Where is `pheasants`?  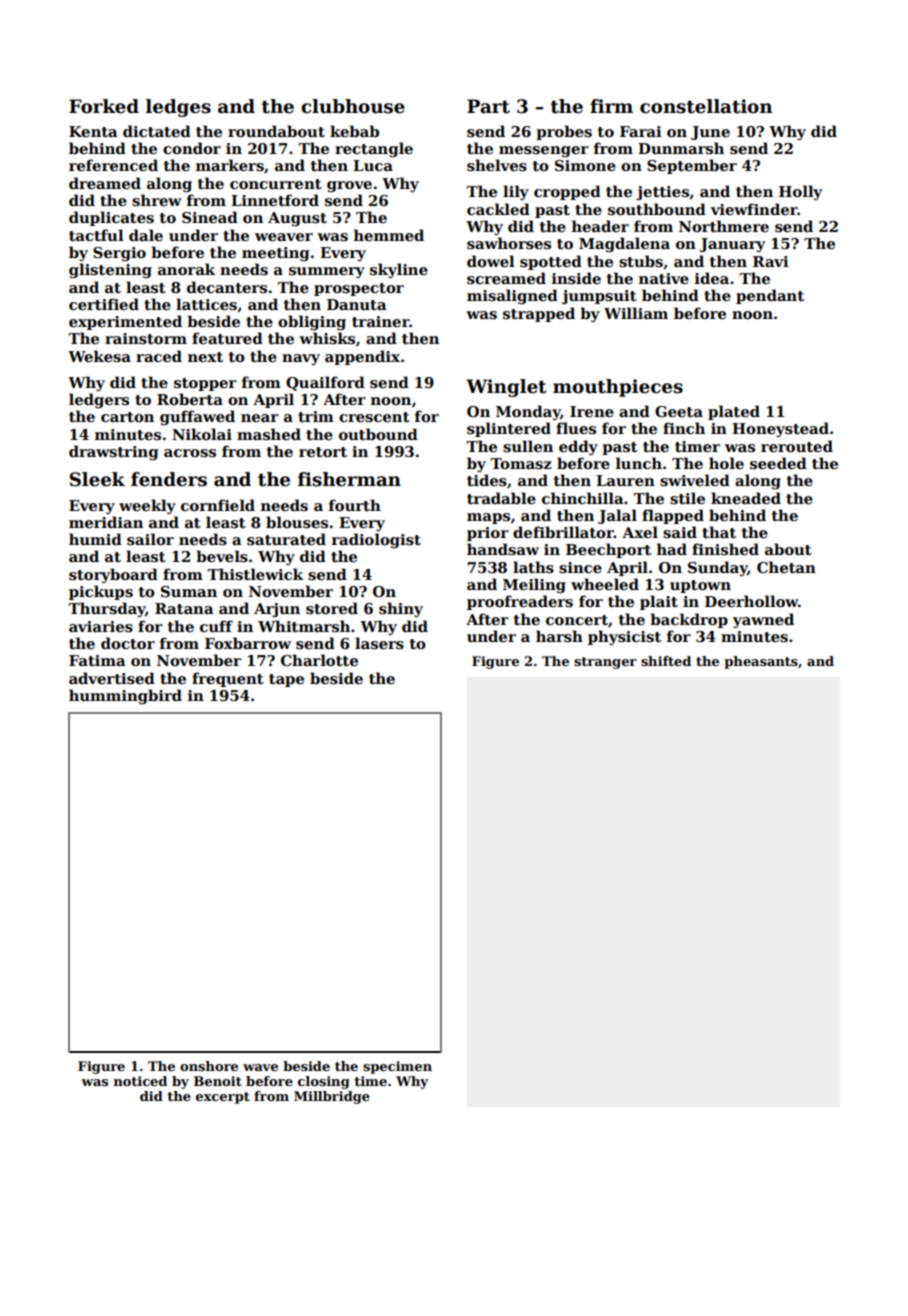
pheasants is located at coordinates (761, 662).
